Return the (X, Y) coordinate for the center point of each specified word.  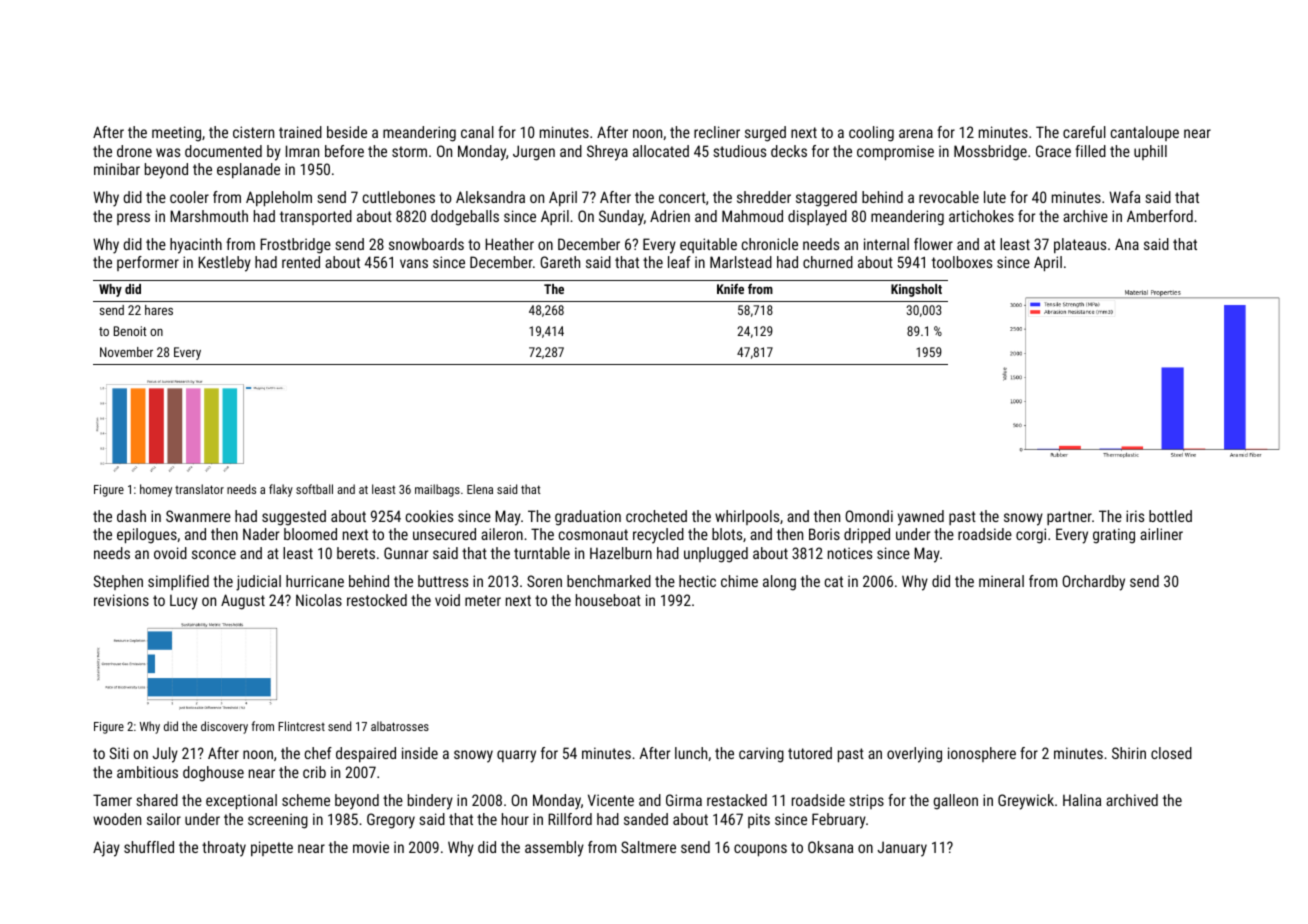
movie (371, 847)
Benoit (130, 331)
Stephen (118, 582)
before (344, 151)
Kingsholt (916, 290)
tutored (810, 753)
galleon (956, 802)
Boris (824, 534)
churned (828, 262)
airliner (1161, 534)
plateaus (1080, 245)
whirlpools (747, 517)
